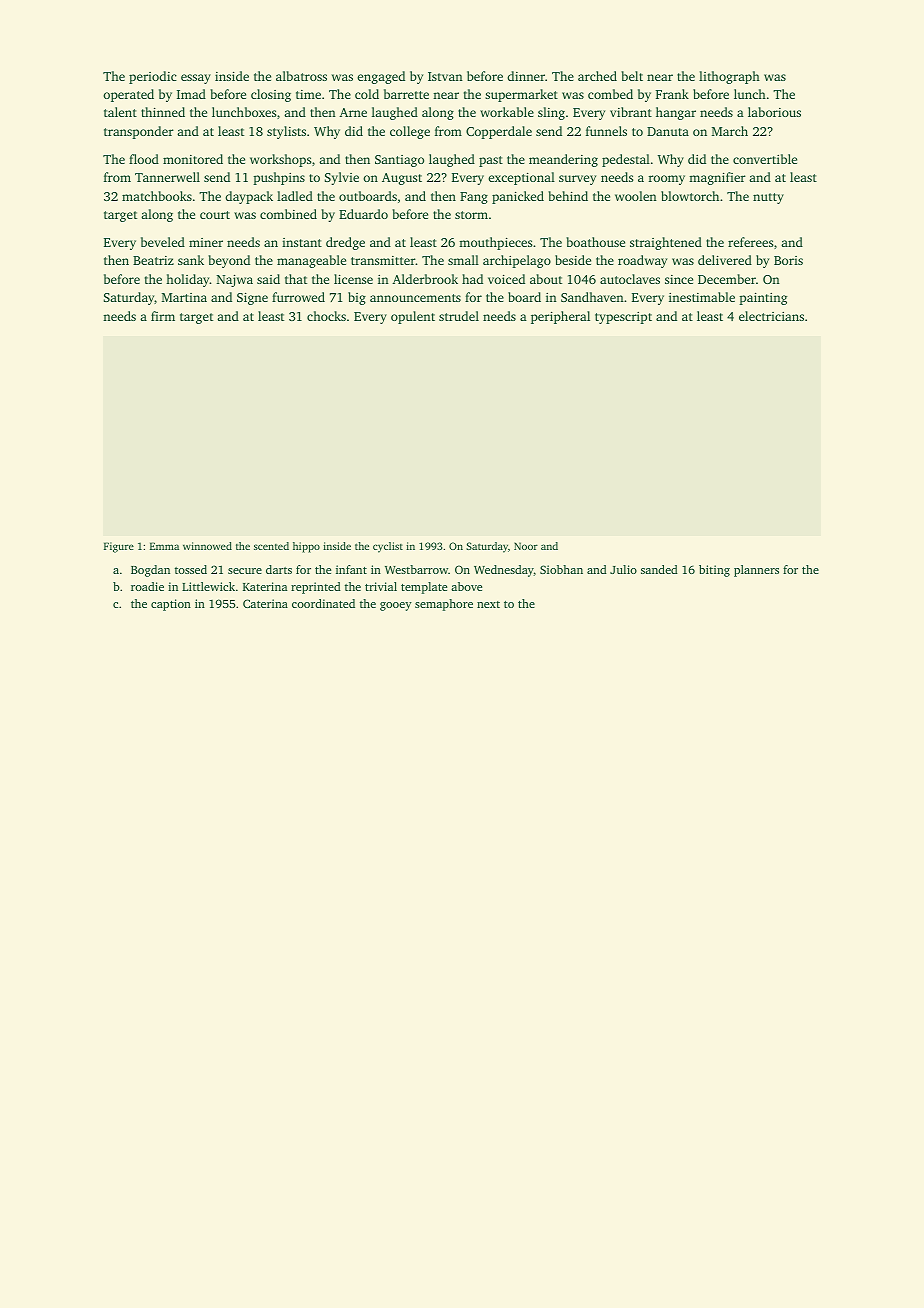 The height and width of the screenshot is (1308, 924). Describe the element at coordinates (521, 95) in the screenshot. I see `supermarket` at that location.
